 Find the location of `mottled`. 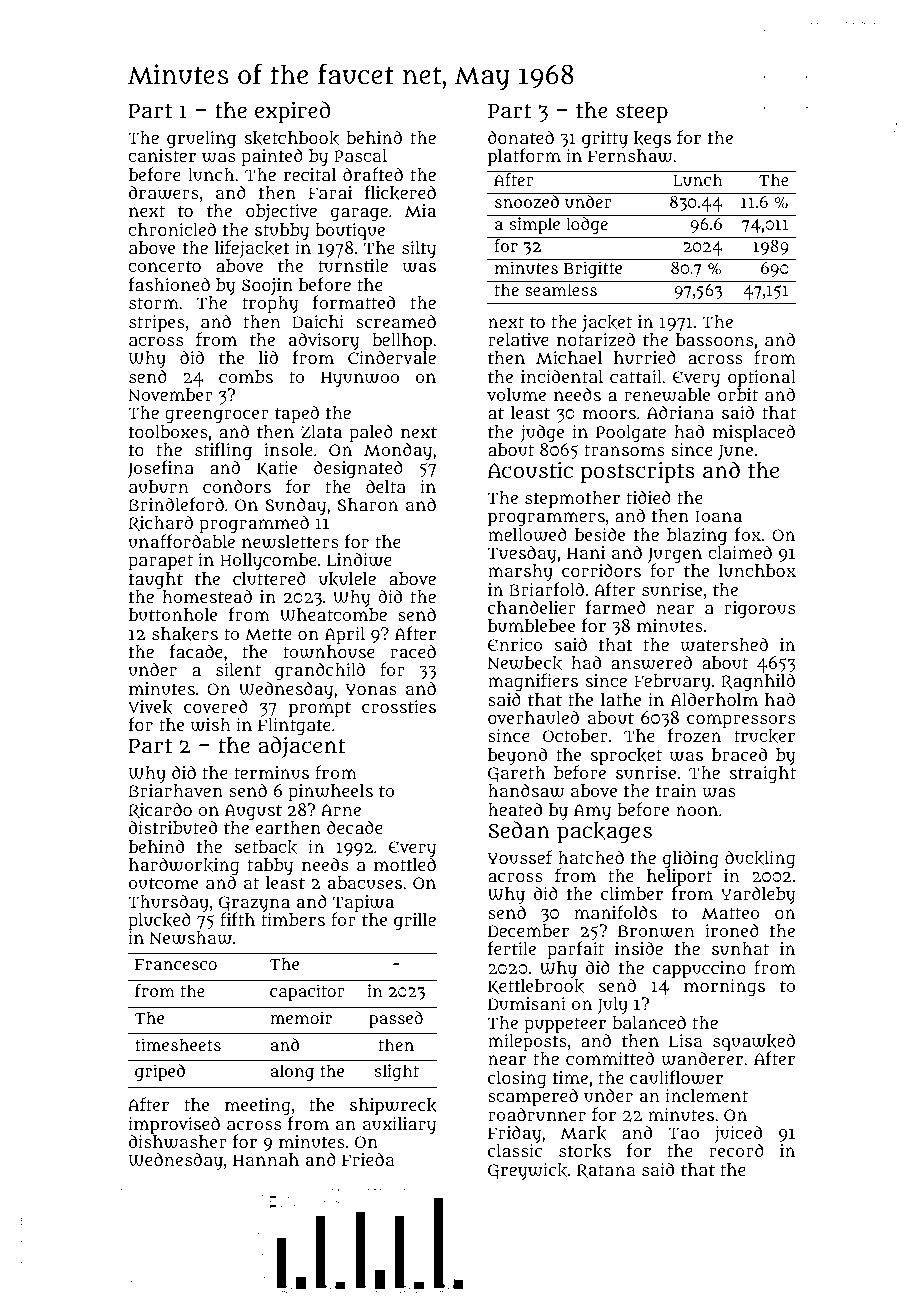

mottled is located at coordinates (405, 864).
